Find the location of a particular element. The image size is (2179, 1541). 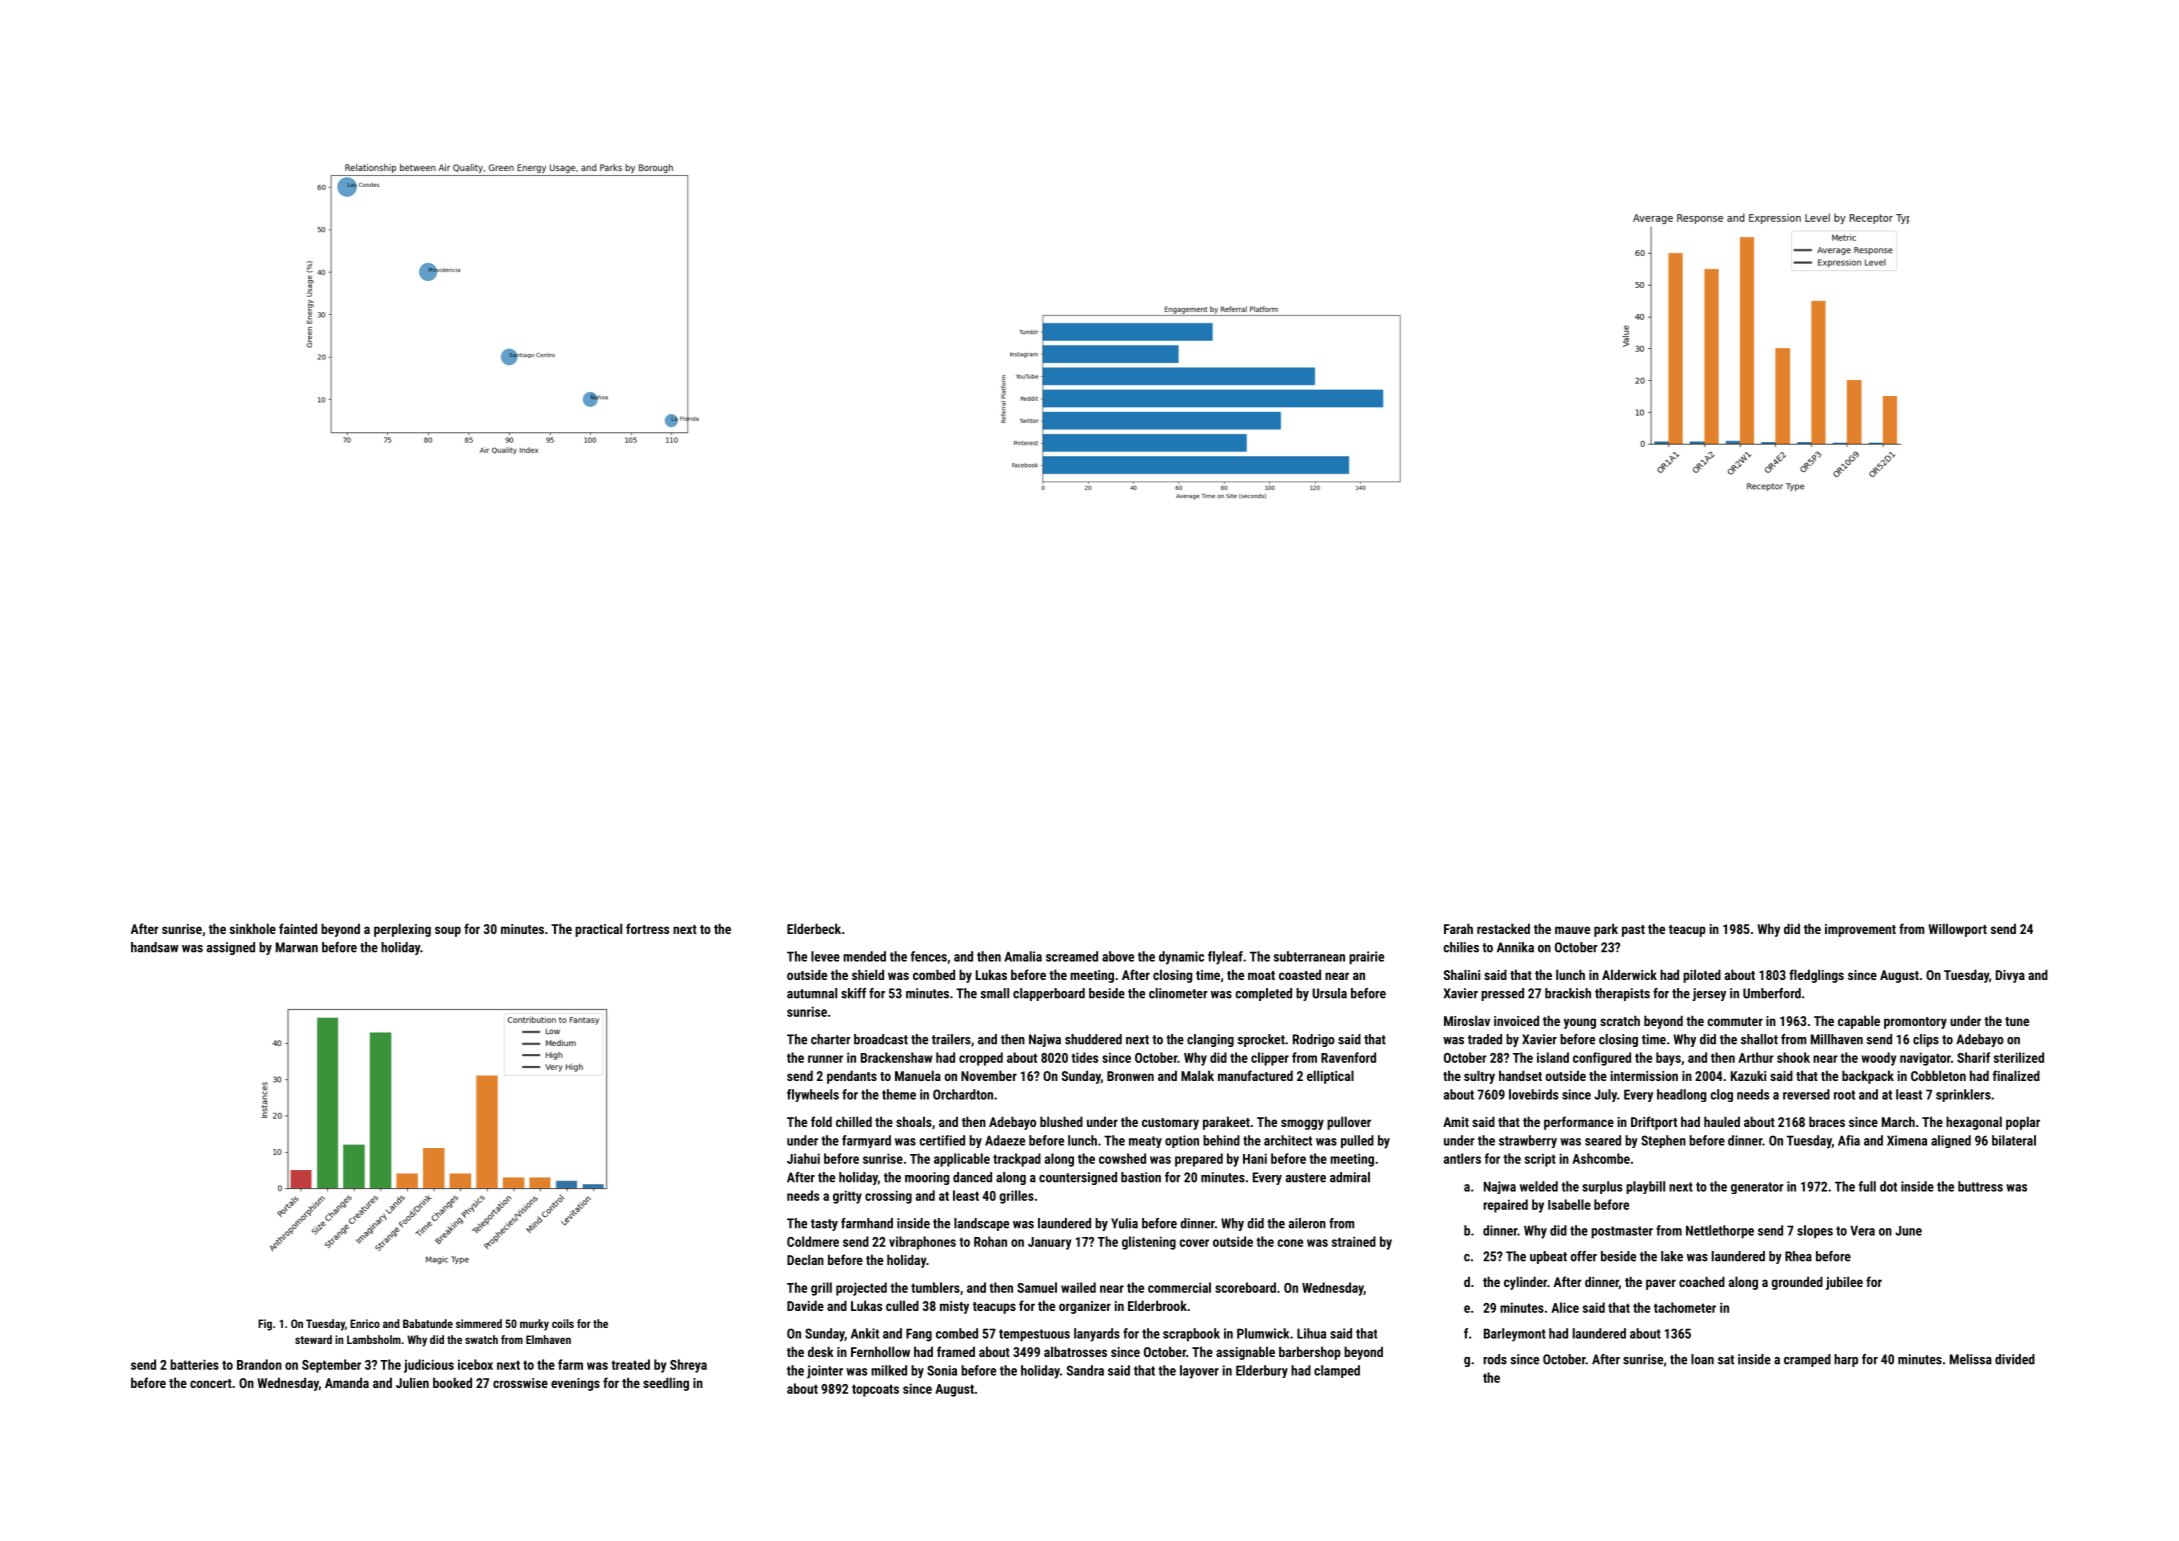

blushed is located at coordinates (1061, 1121).
